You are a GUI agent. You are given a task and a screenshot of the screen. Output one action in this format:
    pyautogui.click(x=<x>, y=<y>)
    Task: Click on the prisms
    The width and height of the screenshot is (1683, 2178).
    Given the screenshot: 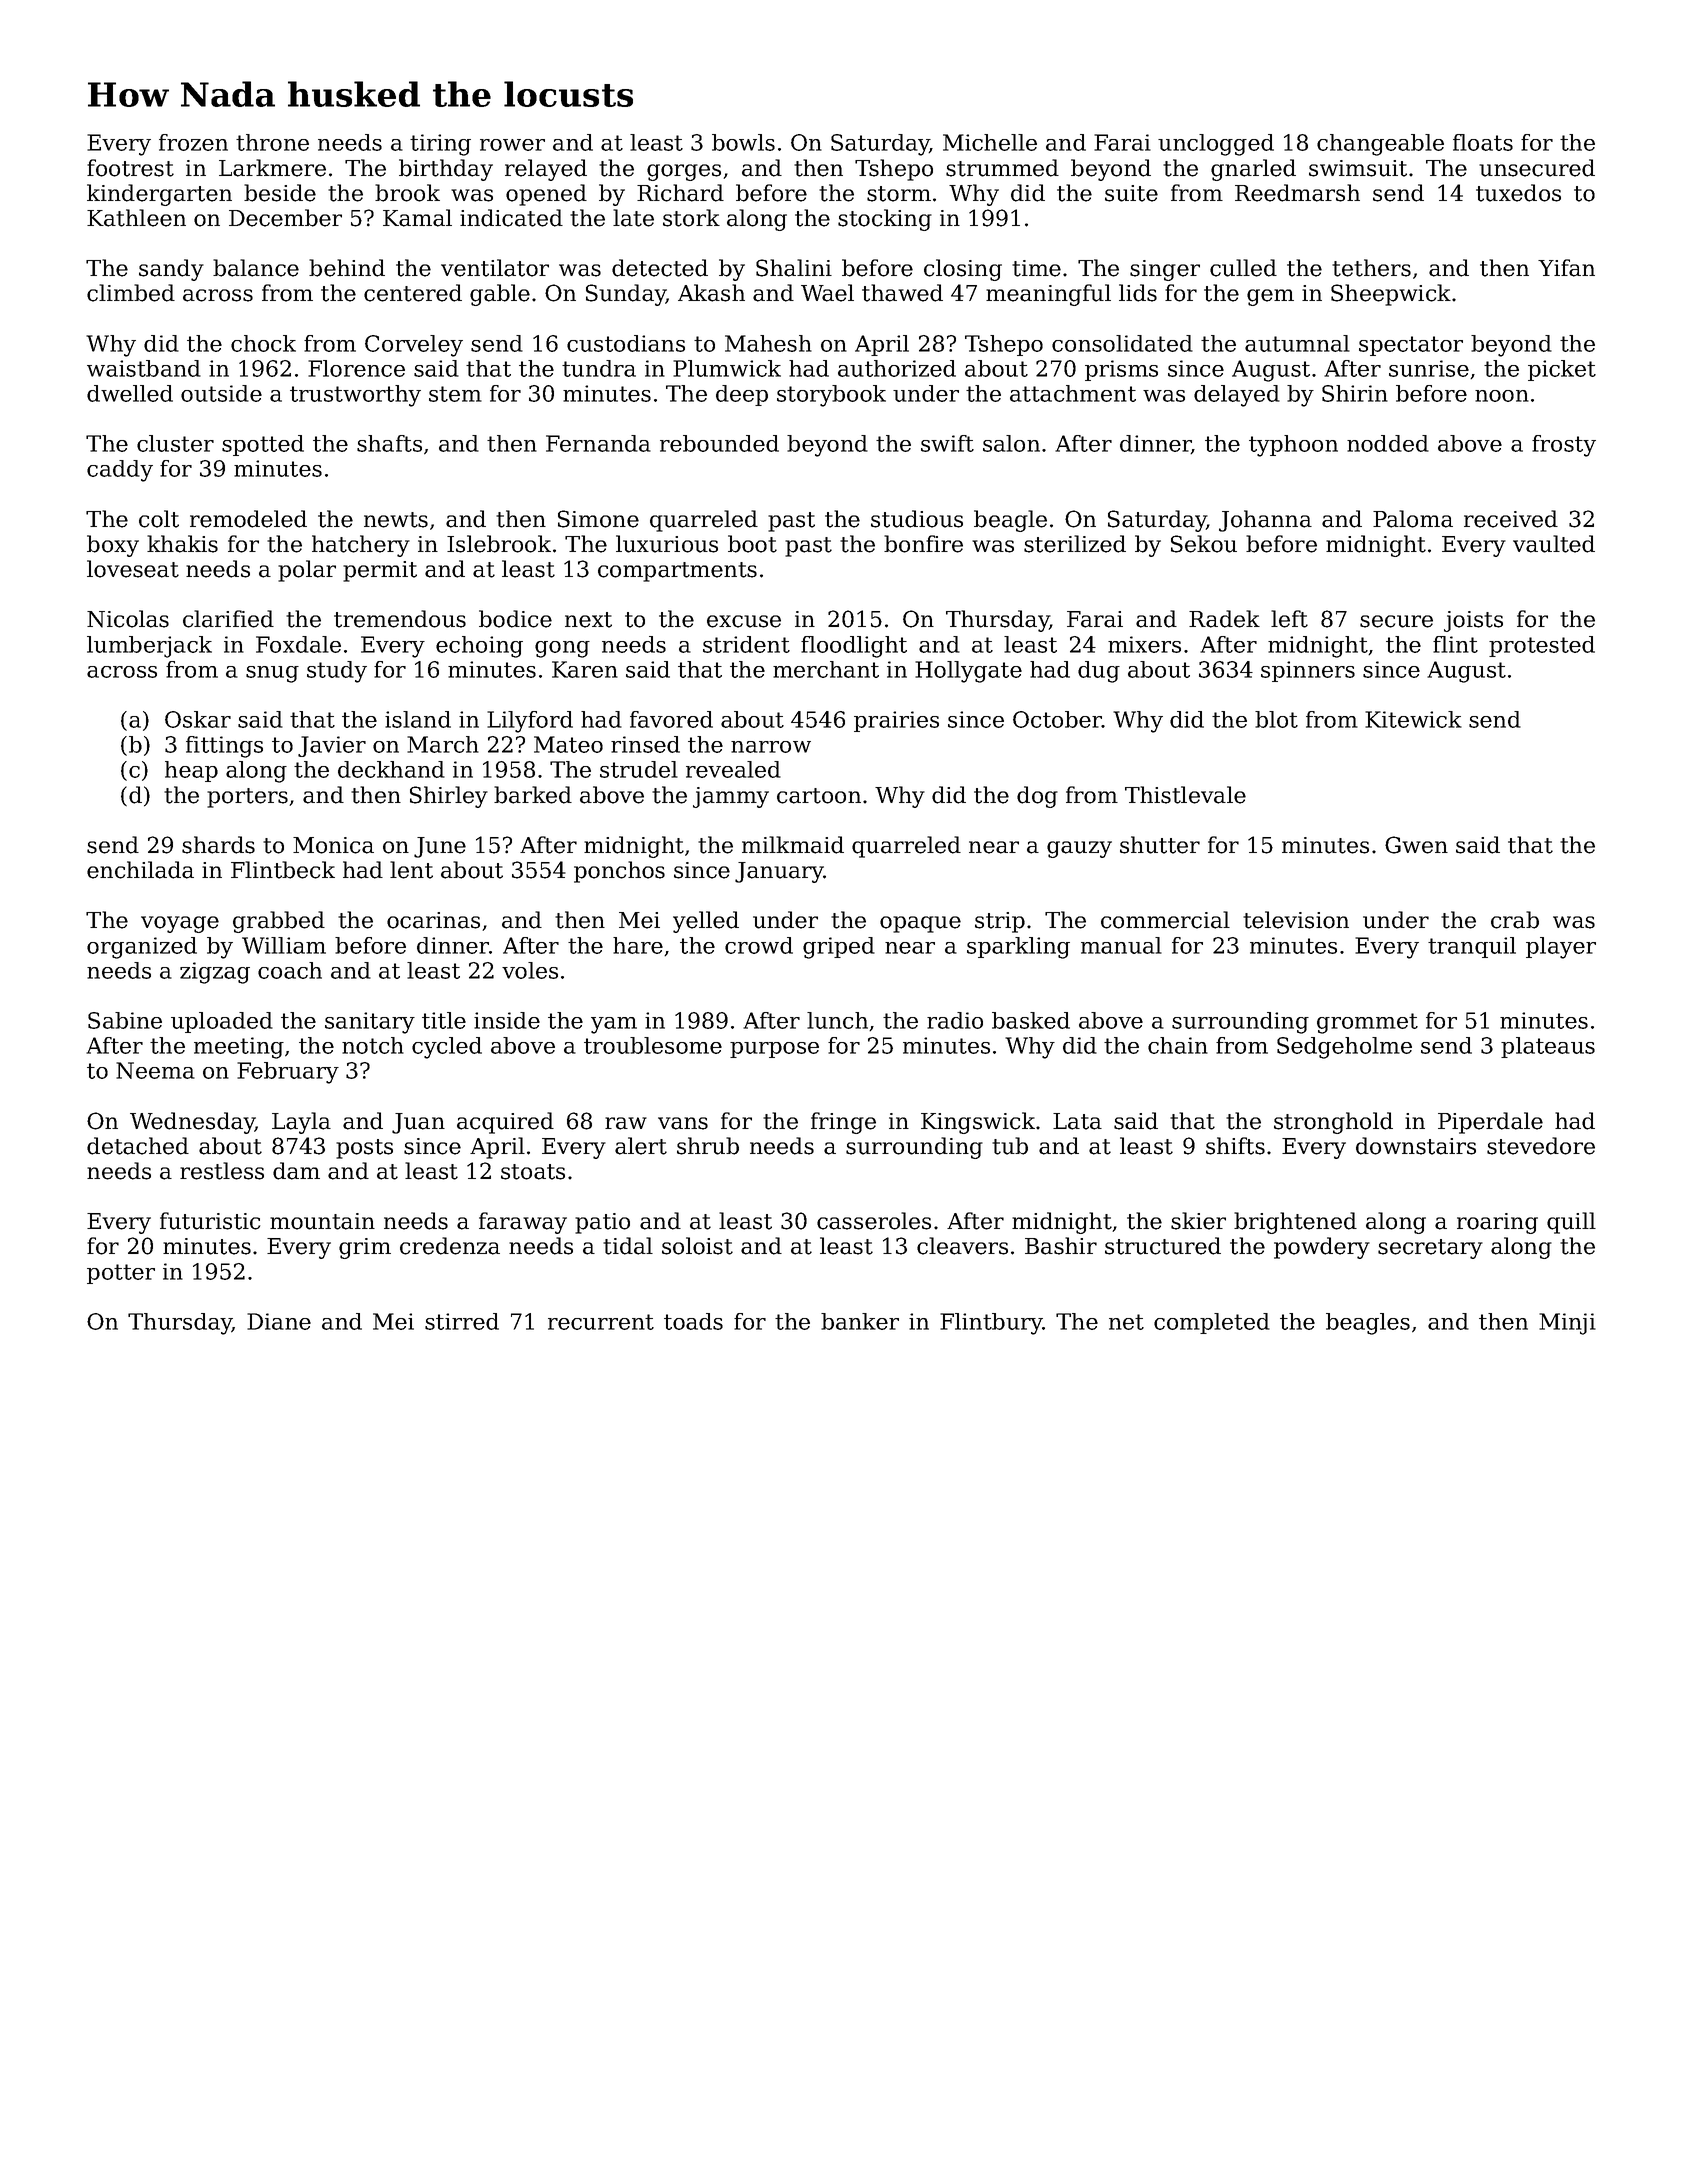 What is the action you would take?
    pyautogui.click(x=1121, y=370)
